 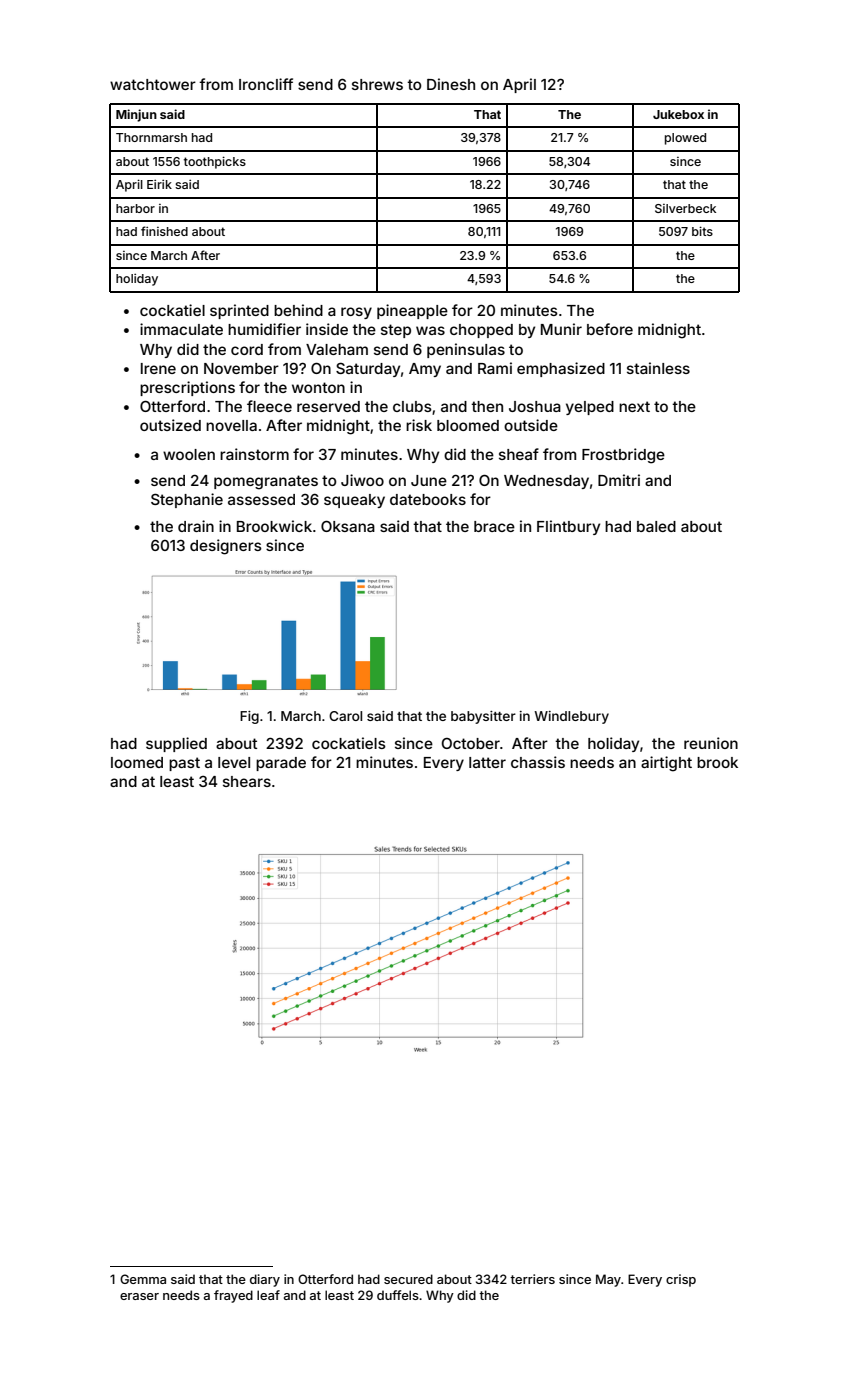 I want to click on Dinesh, so click(x=451, y=84).
